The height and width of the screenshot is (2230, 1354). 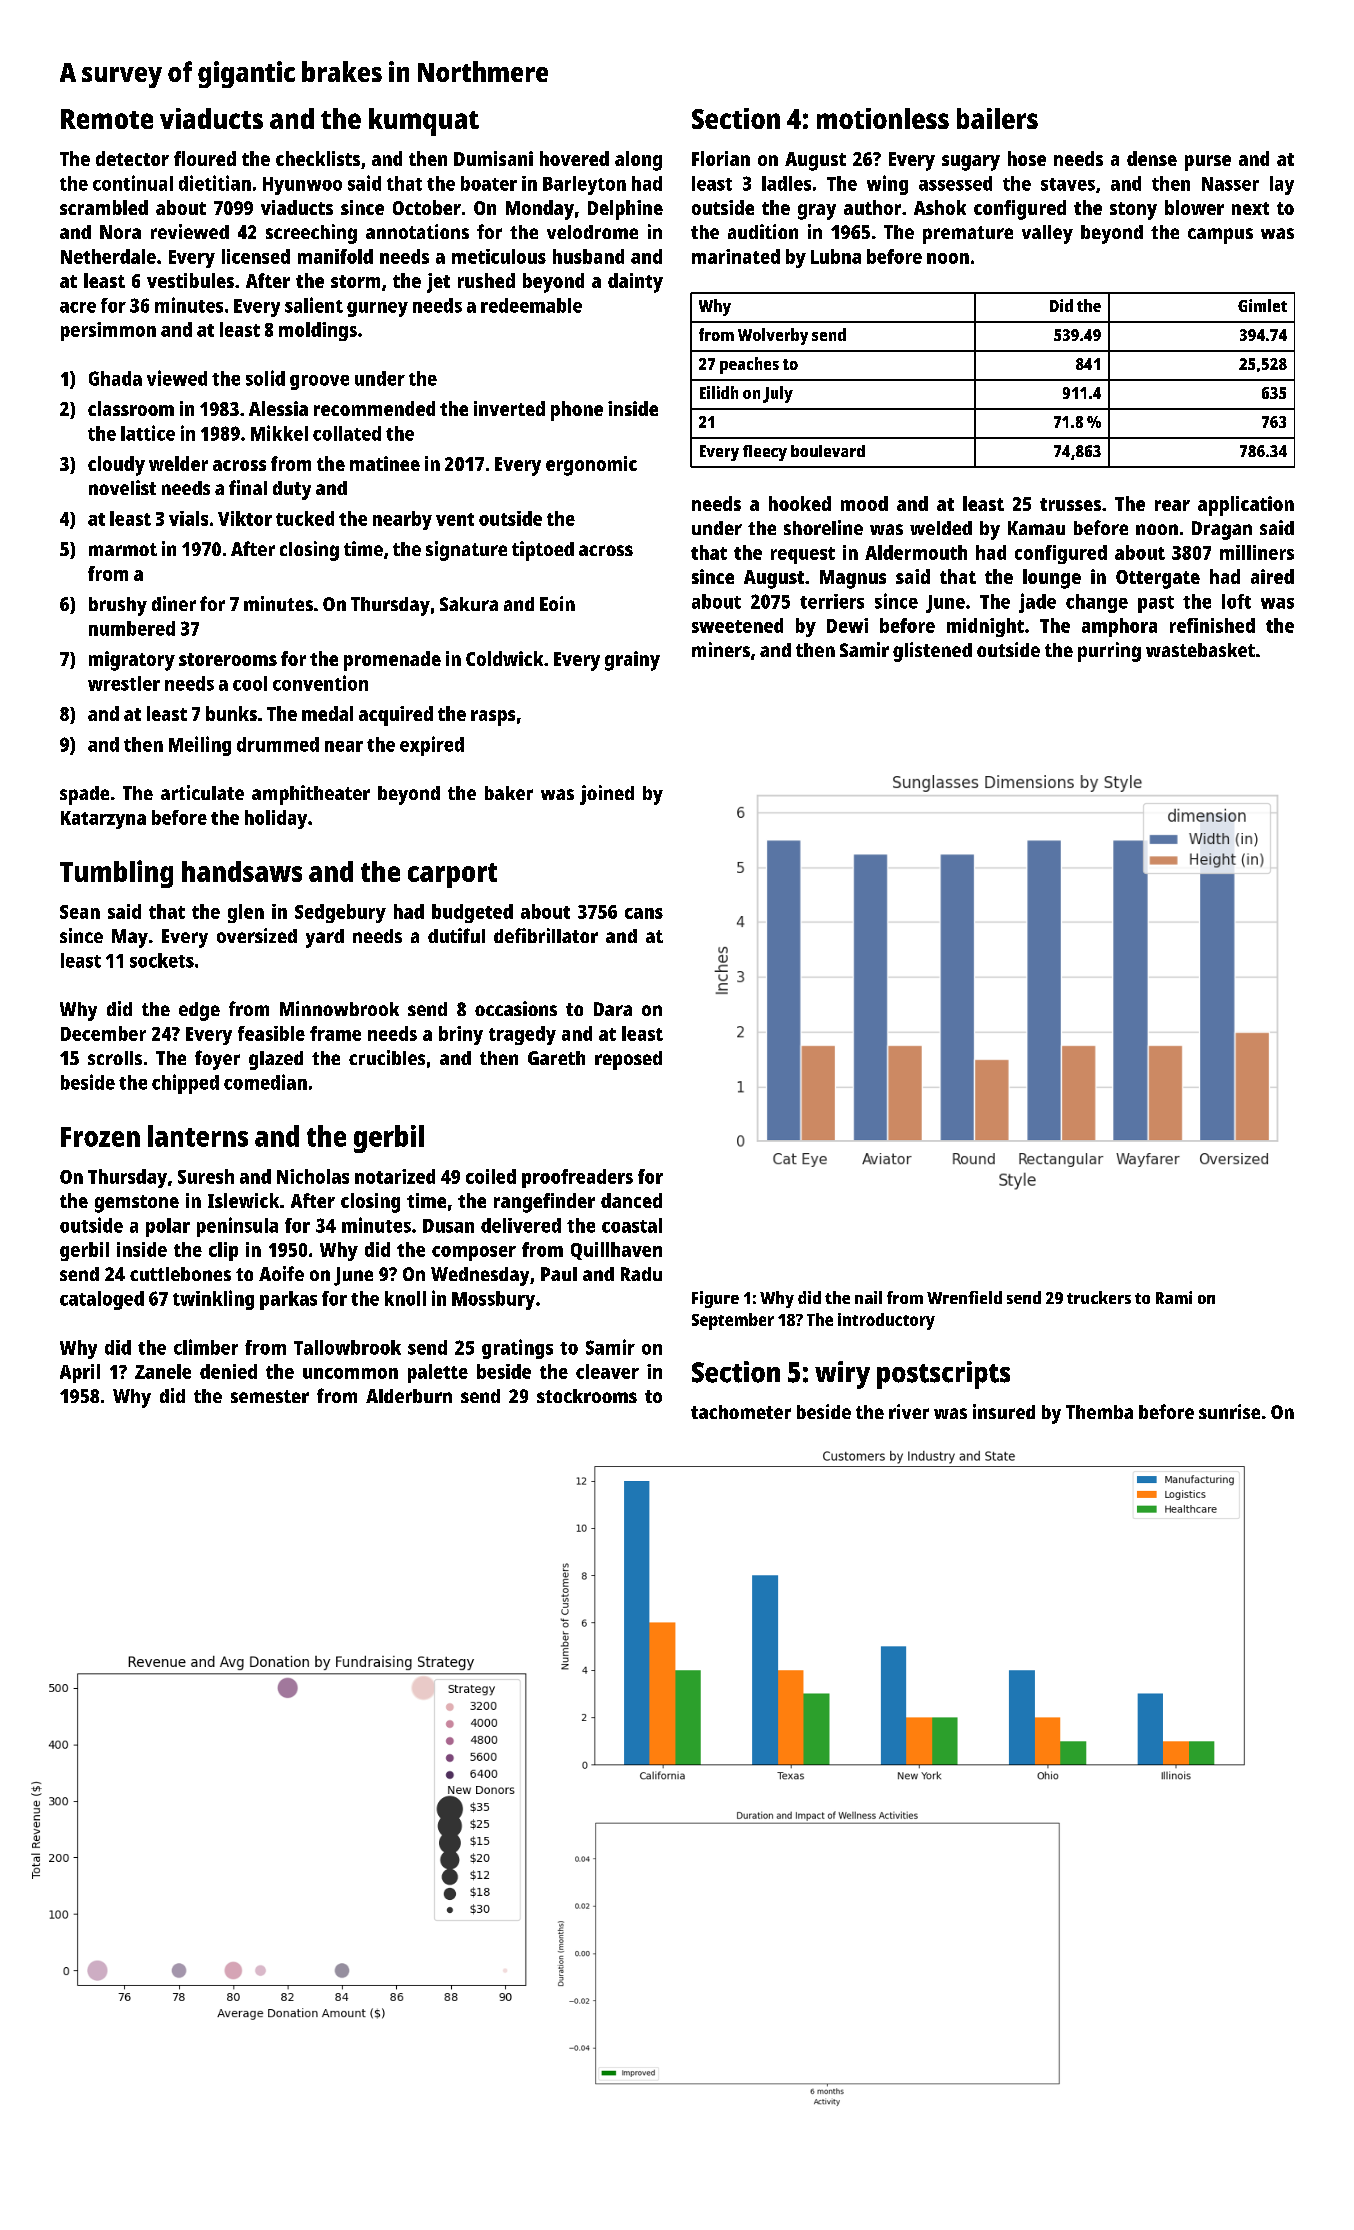 What do you see at coordinates (276, 1060) in the screenshot?
I see `glazed` at bounding box center [276, 1060].
